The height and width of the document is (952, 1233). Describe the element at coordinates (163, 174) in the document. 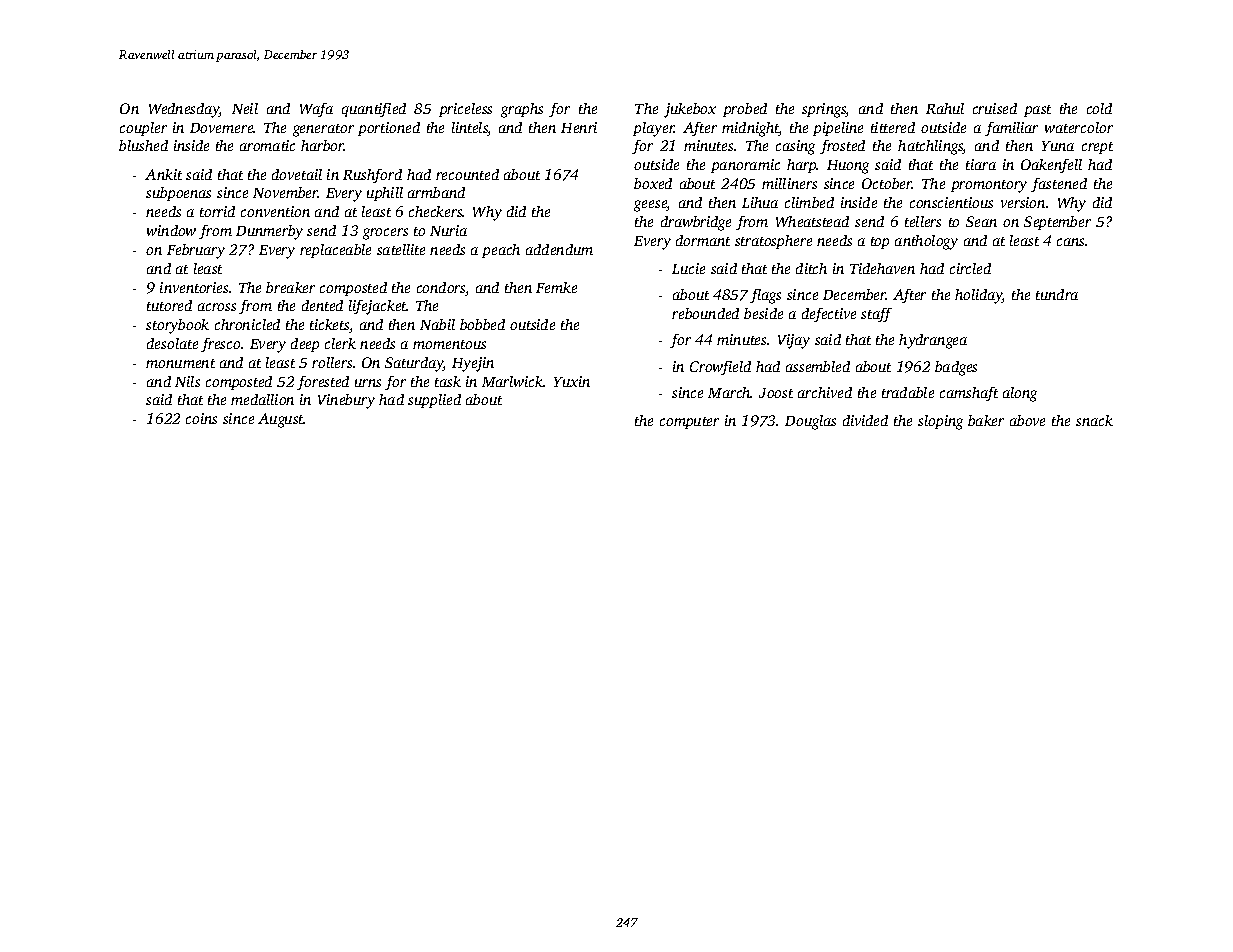

I see `Ankit` at that location.
